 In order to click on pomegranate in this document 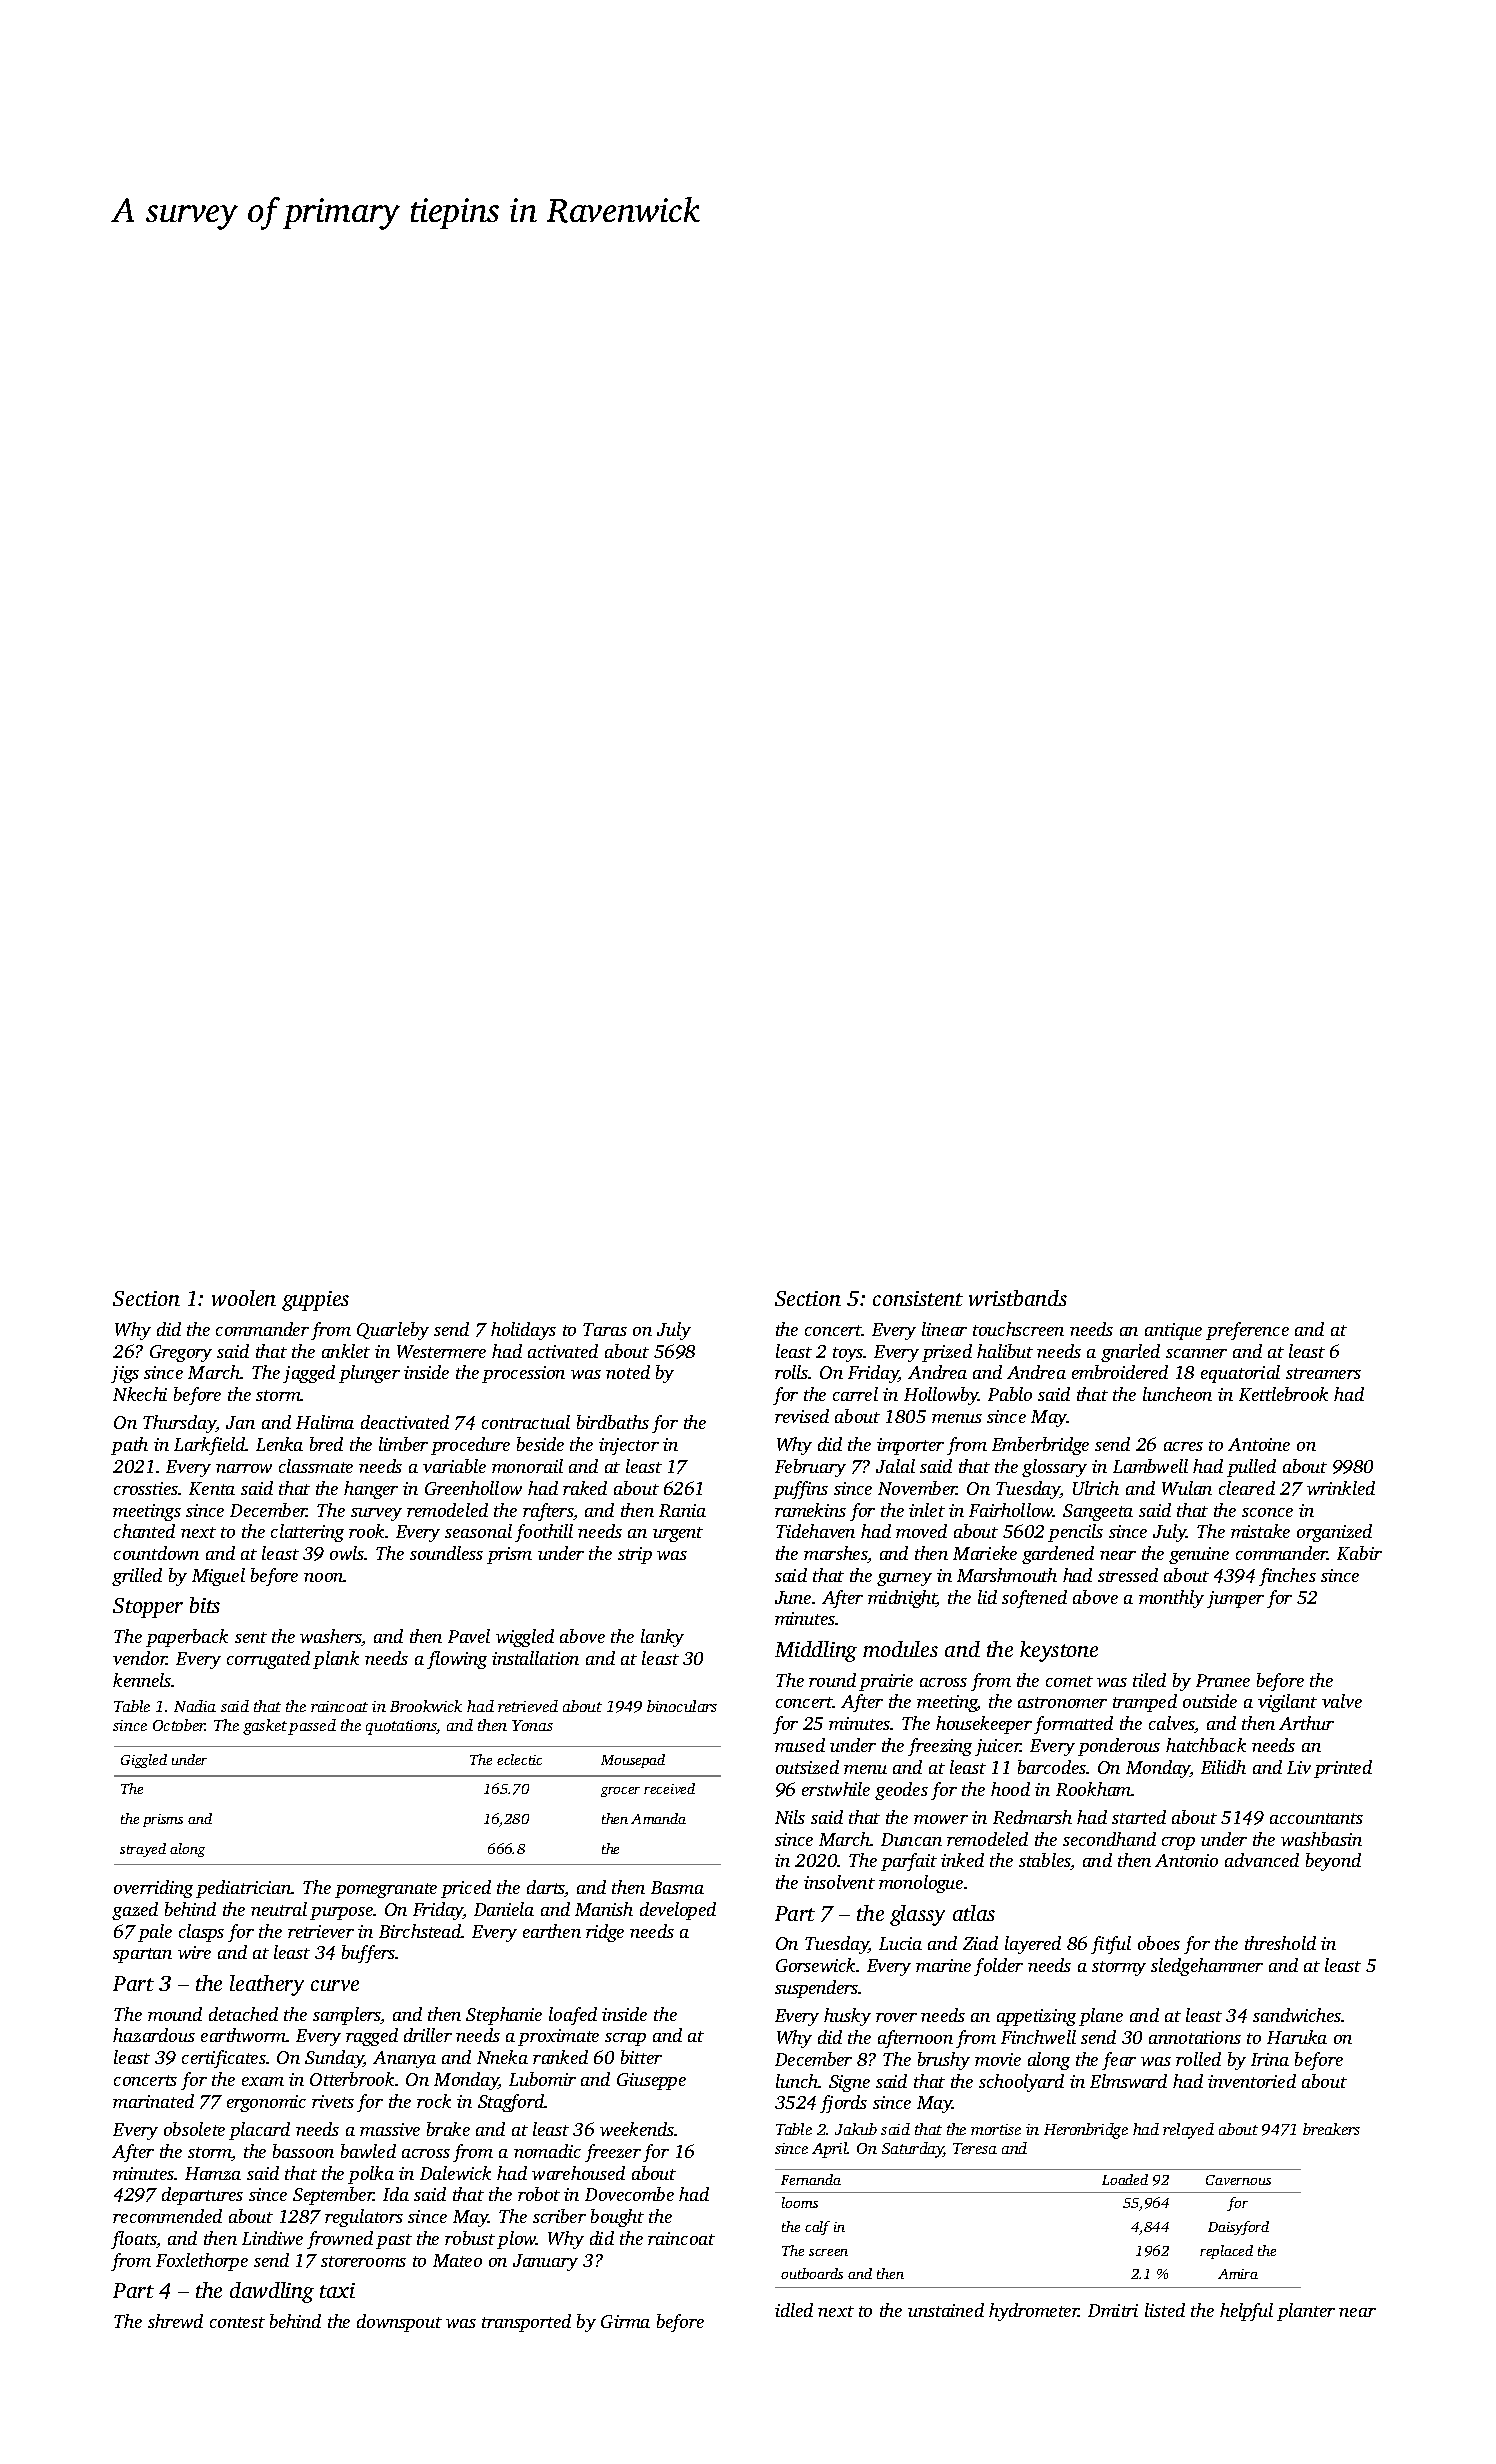, I will do `click(386, 1890)`.
